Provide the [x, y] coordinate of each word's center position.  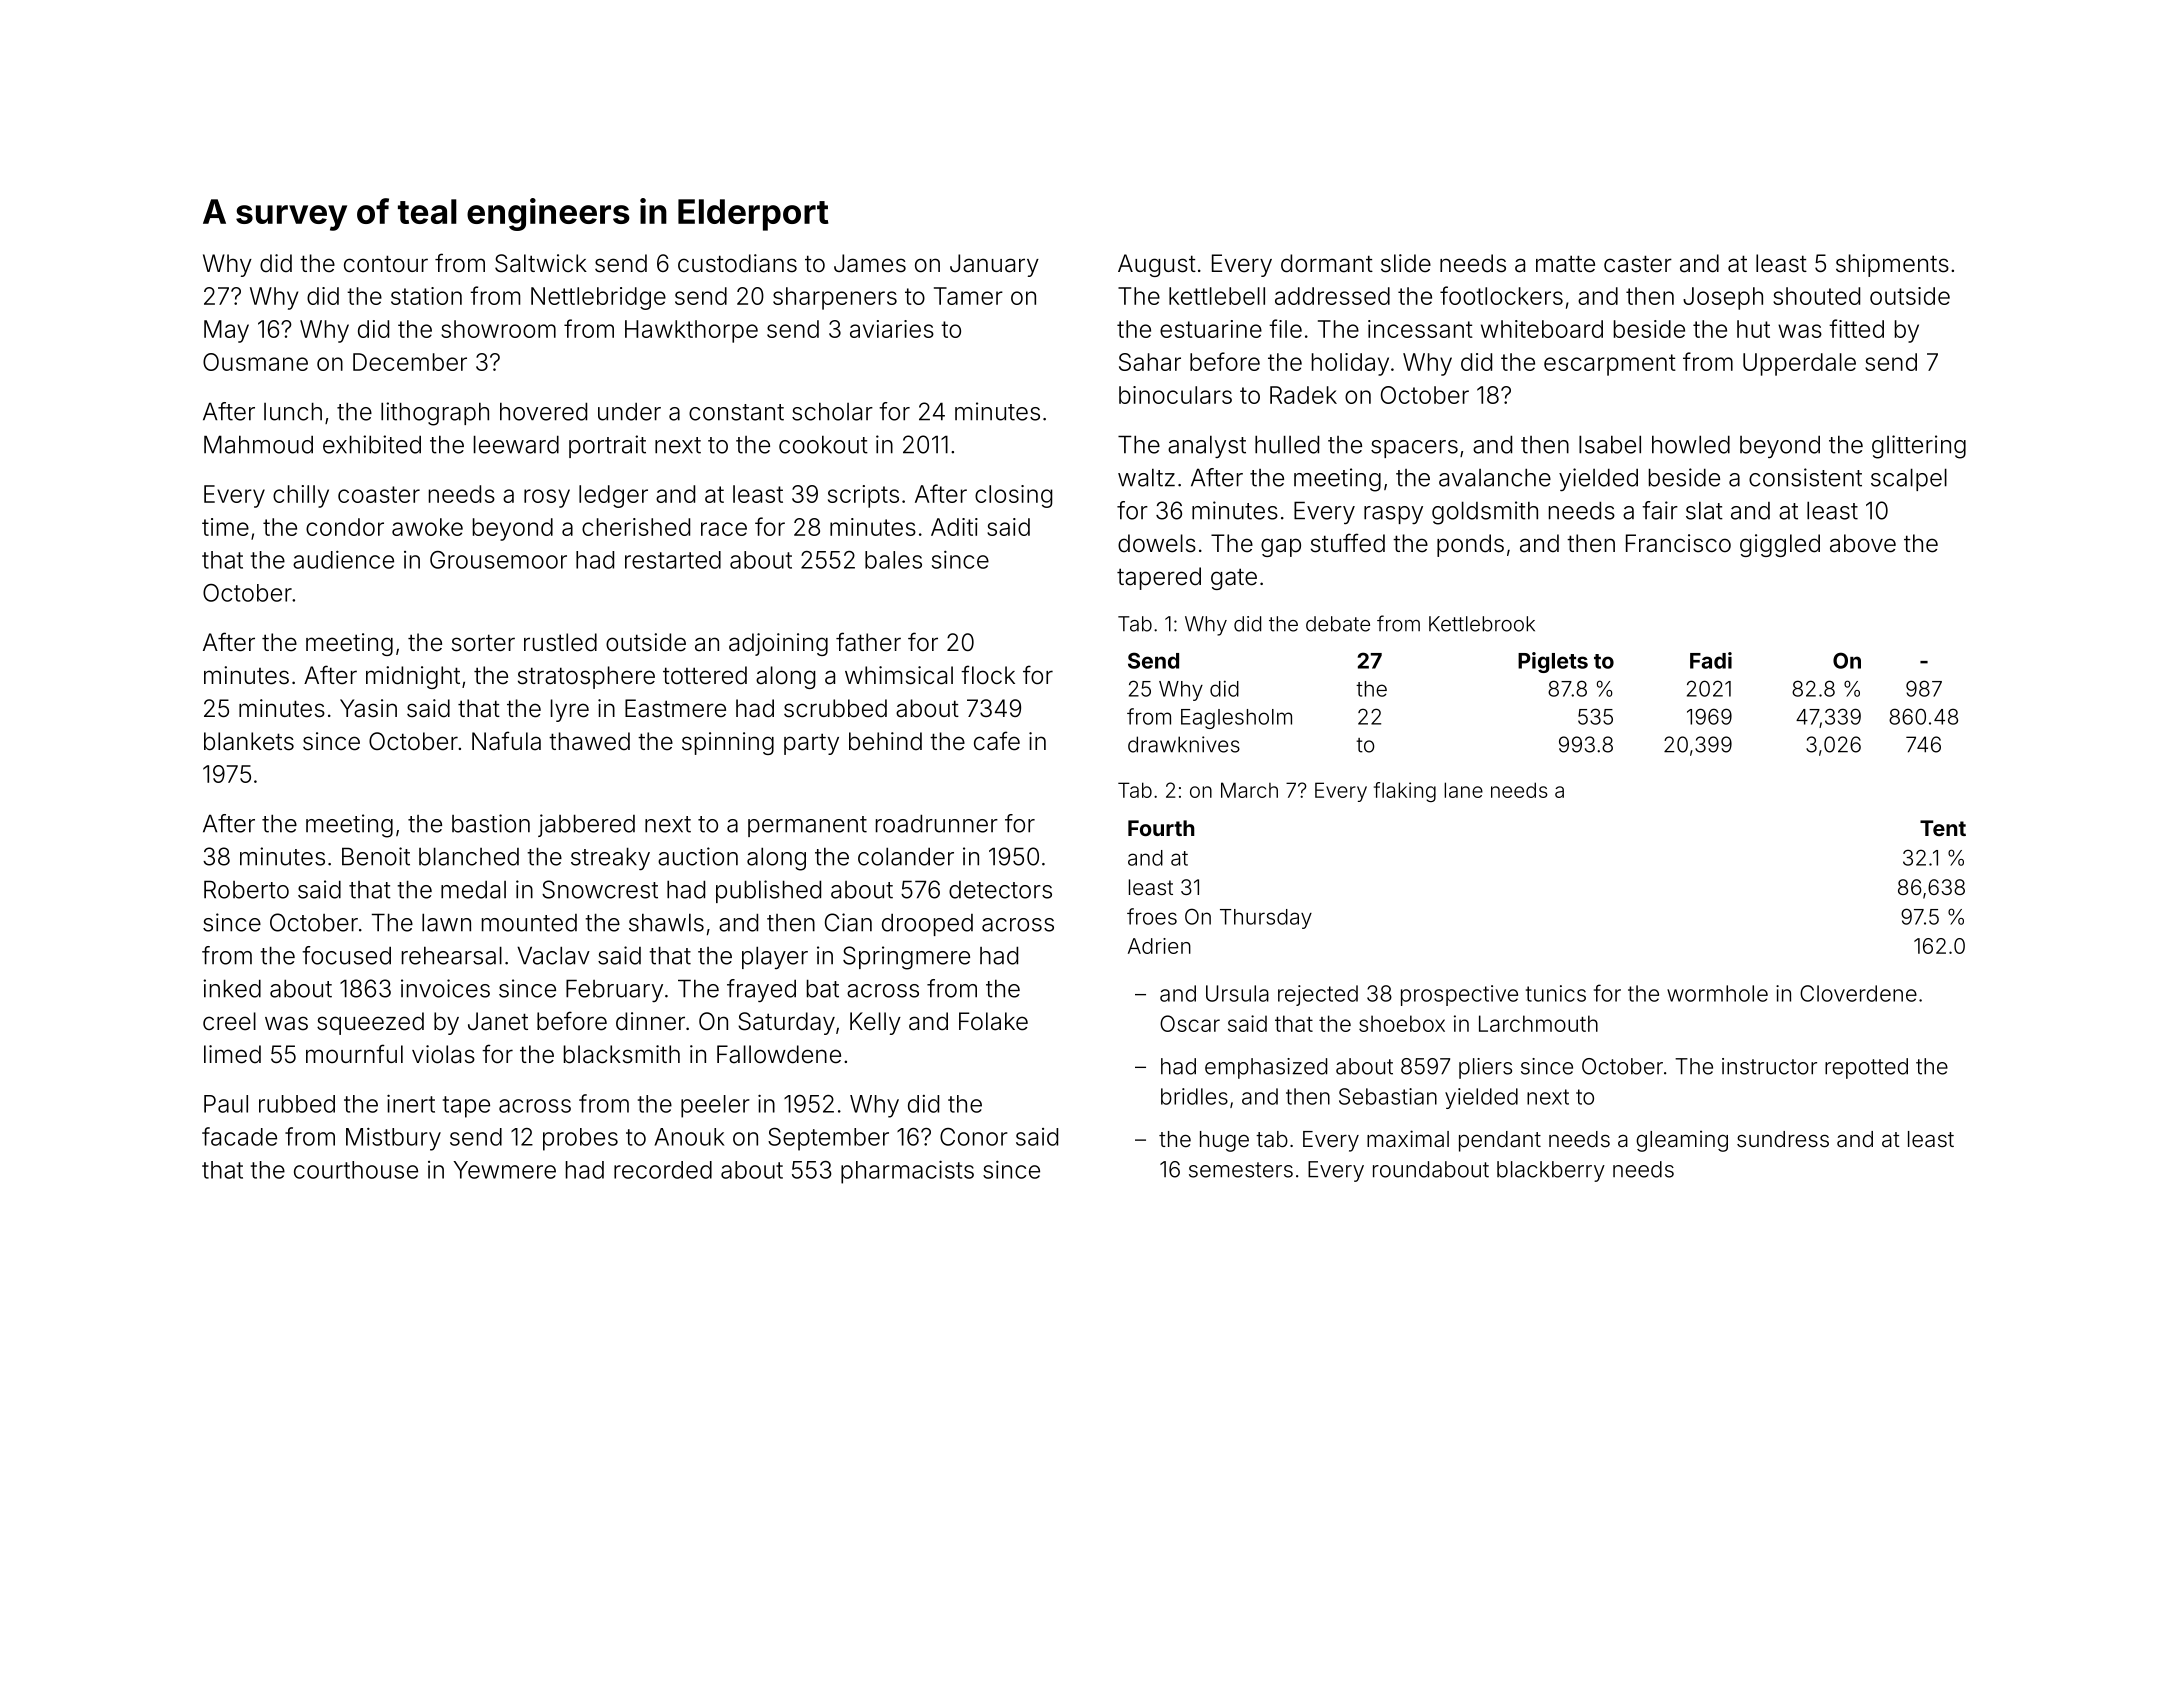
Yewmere [504, 1170]
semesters [1241, 1170]
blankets [249, 741]
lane [1463, 790]
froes [1152, 916]
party [811, 744]
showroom [498, 329]
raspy [1393, 515]
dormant [1327, 263]
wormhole [1717, 993]
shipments [1892, 265]
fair [1660, 510]
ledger [613, 496]
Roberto [246, 889]
